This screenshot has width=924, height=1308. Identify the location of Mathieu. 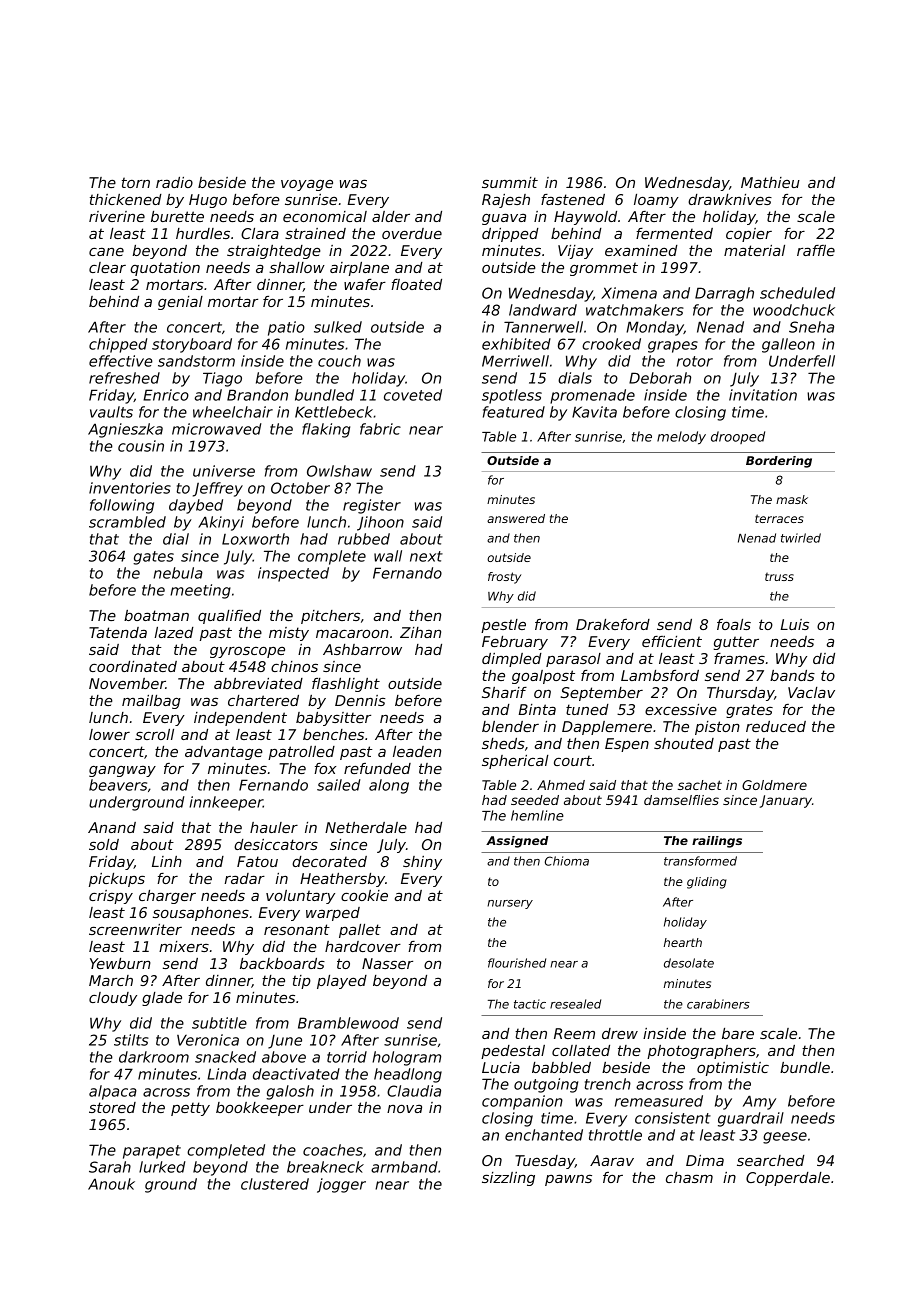
(770, 182).
